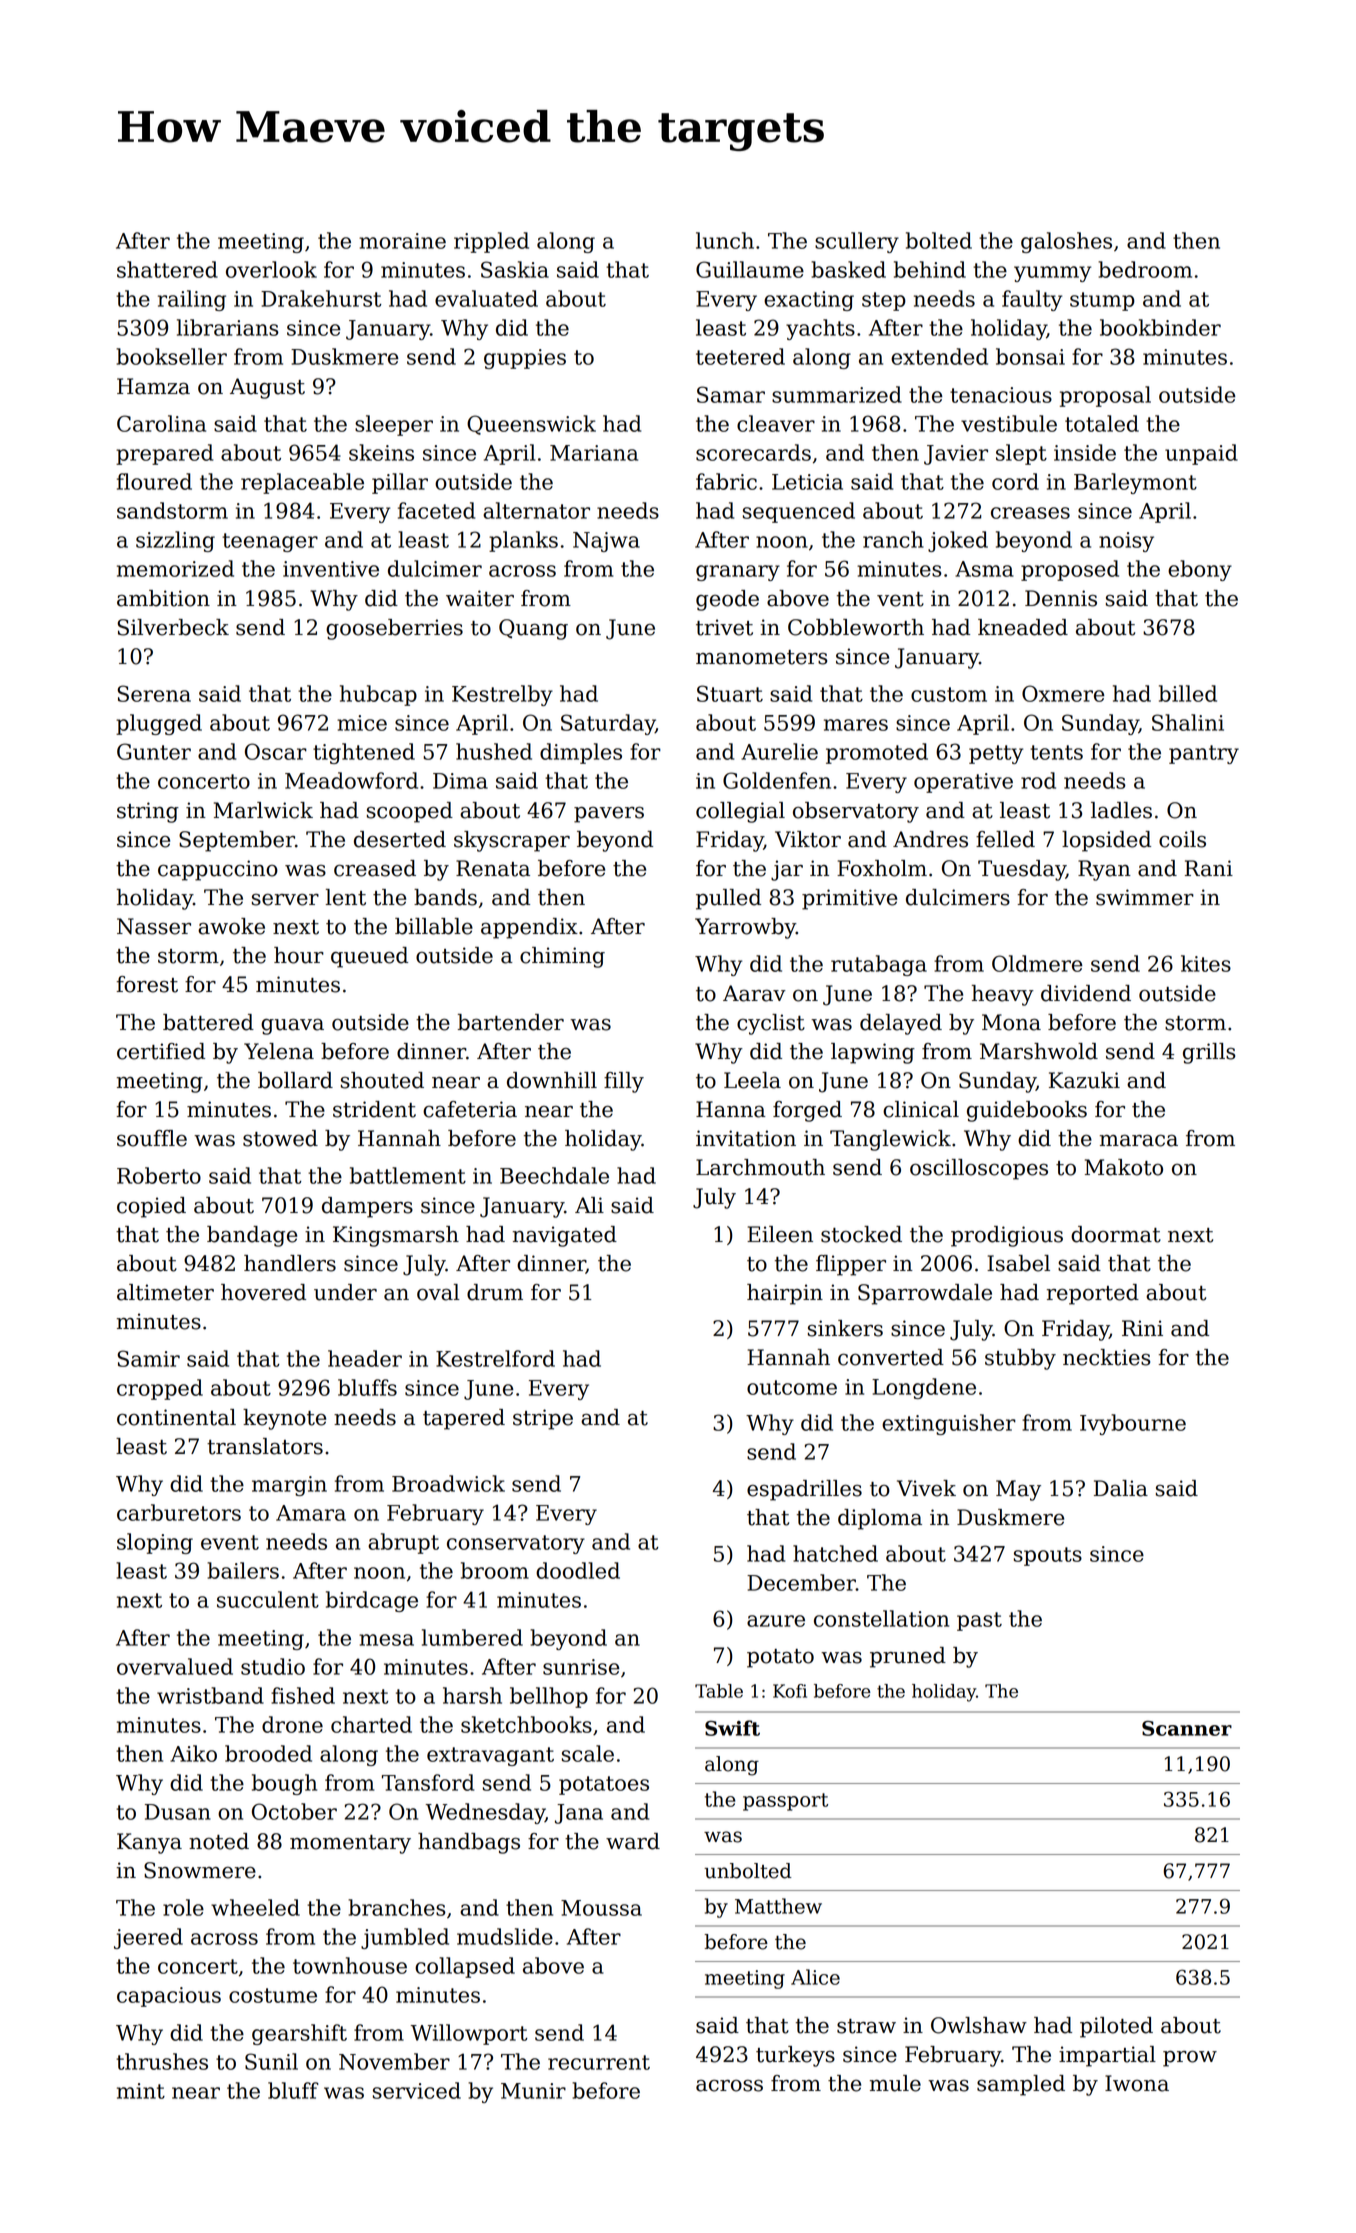 The width and height of the page is (1356, 2233). Describe the element at coordinates (565, 1236) in the page. I see `navigated` at that location.
